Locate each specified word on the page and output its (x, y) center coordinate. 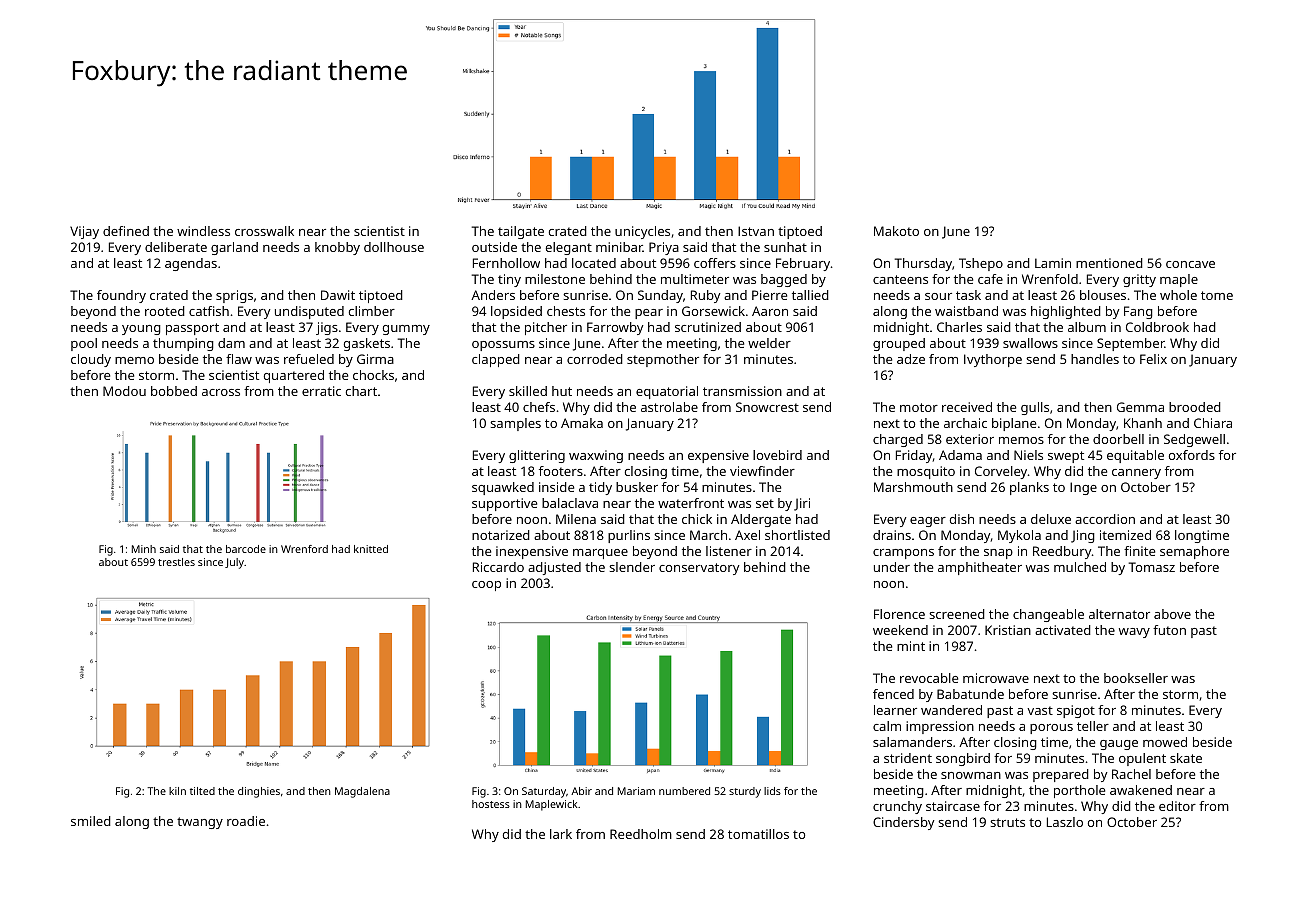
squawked (503, 488)
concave (1190, 264)
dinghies (259, 792)
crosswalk (264, 231)
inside (556, 487)
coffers (715, 263)
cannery (1136, 474)
